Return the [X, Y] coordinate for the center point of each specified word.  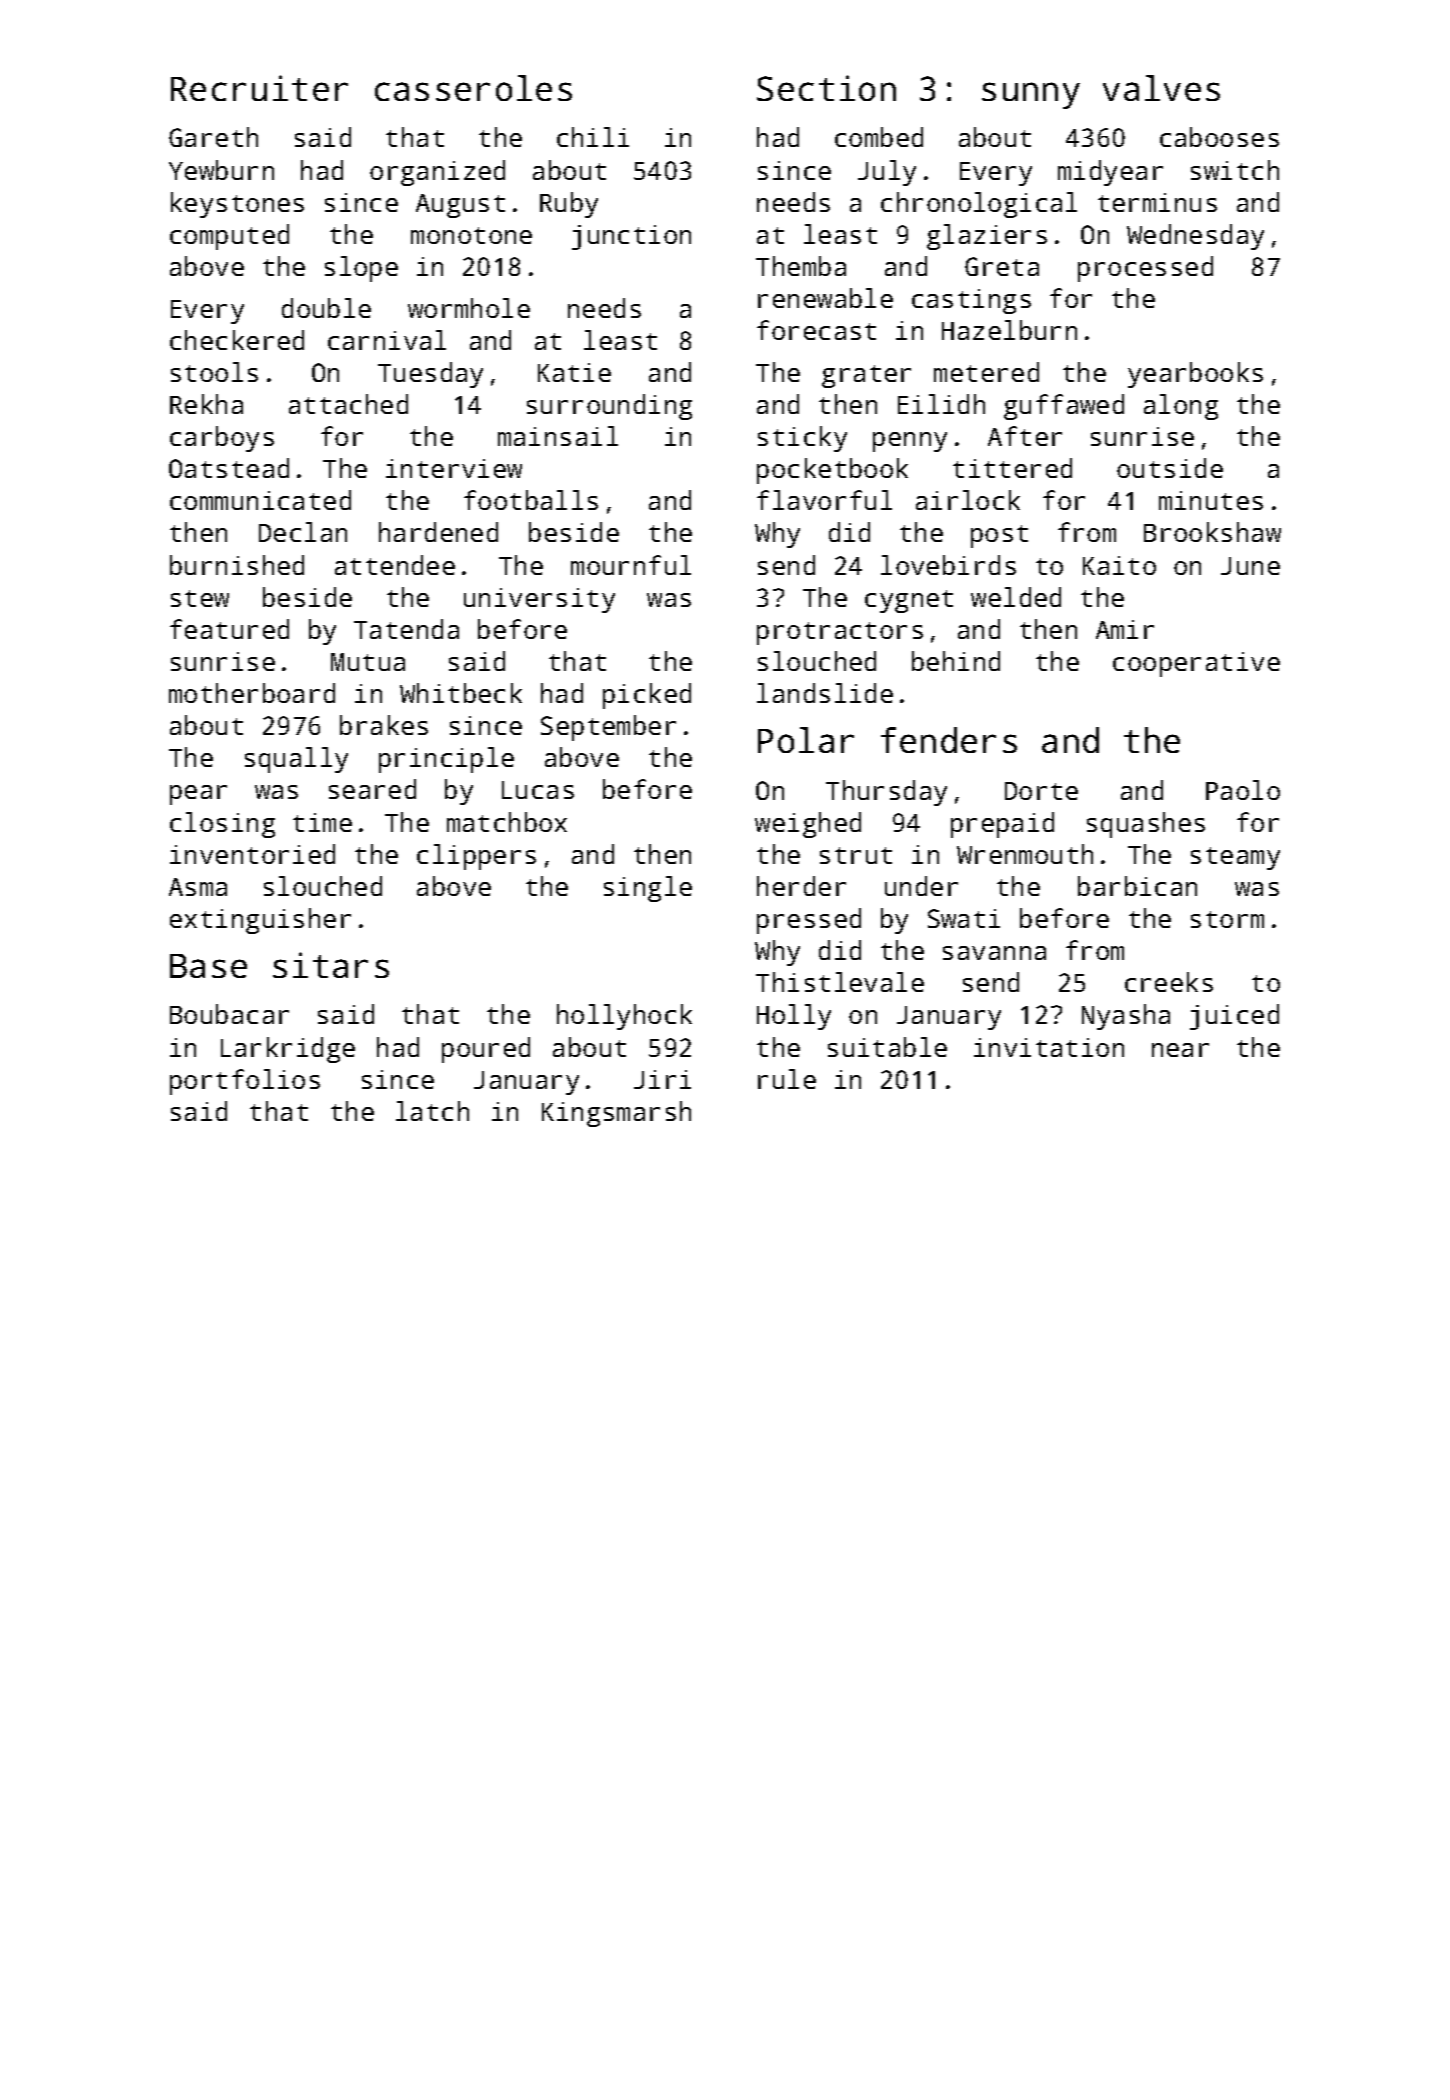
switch [1235, 170]
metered [986, 372]
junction [631, 237]
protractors [840, 633]
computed [229, 237]
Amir [1125, 629]
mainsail [558, 436]
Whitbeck [461, 693]
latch [432, 1111]
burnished [237, 565]
